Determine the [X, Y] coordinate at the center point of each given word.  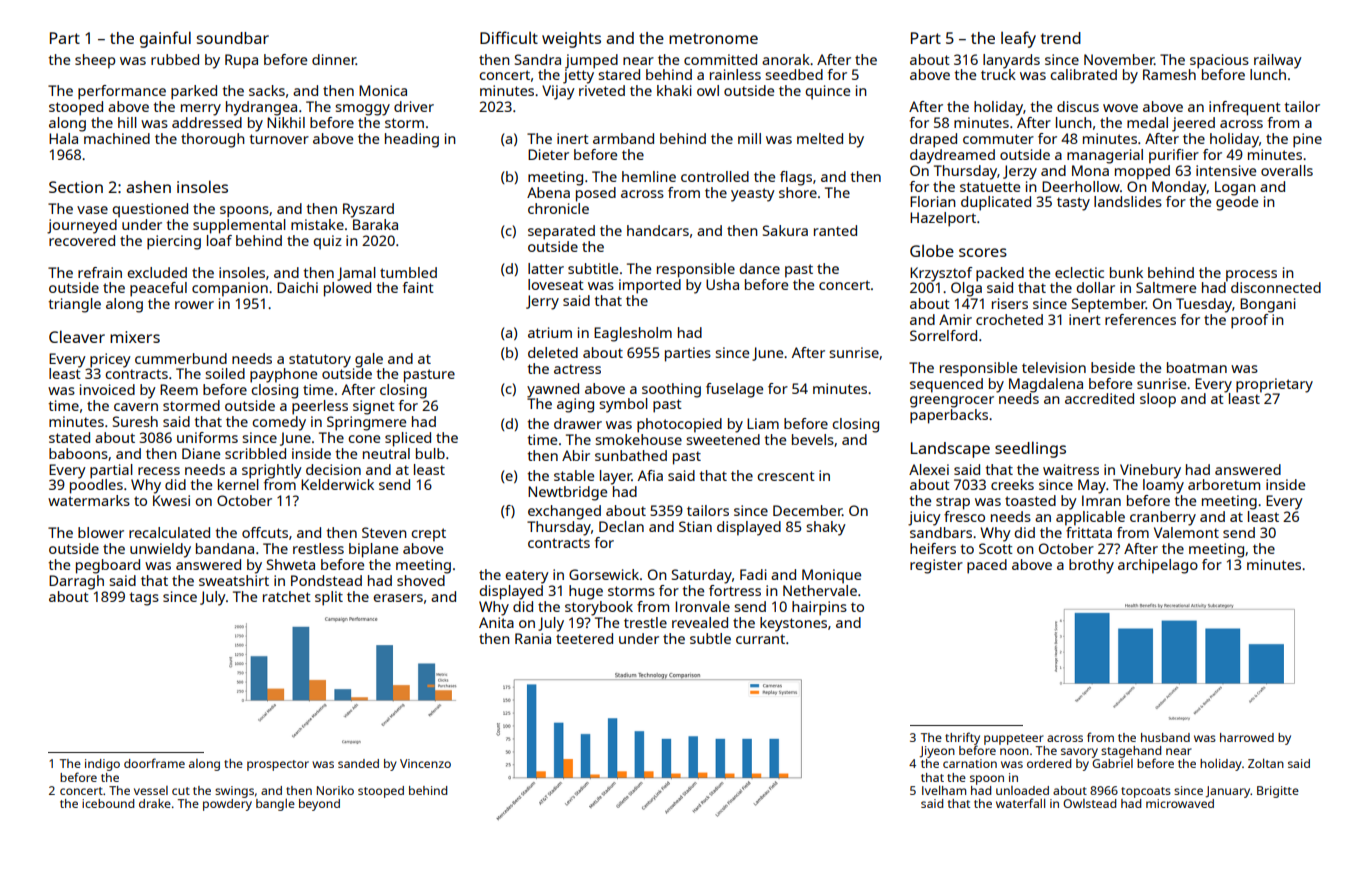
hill [127, 122]
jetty [578, 76]
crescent [786, 476]
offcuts [265, 532]
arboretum [1224, 484]
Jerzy [1020, 172]
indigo [102, 765]
